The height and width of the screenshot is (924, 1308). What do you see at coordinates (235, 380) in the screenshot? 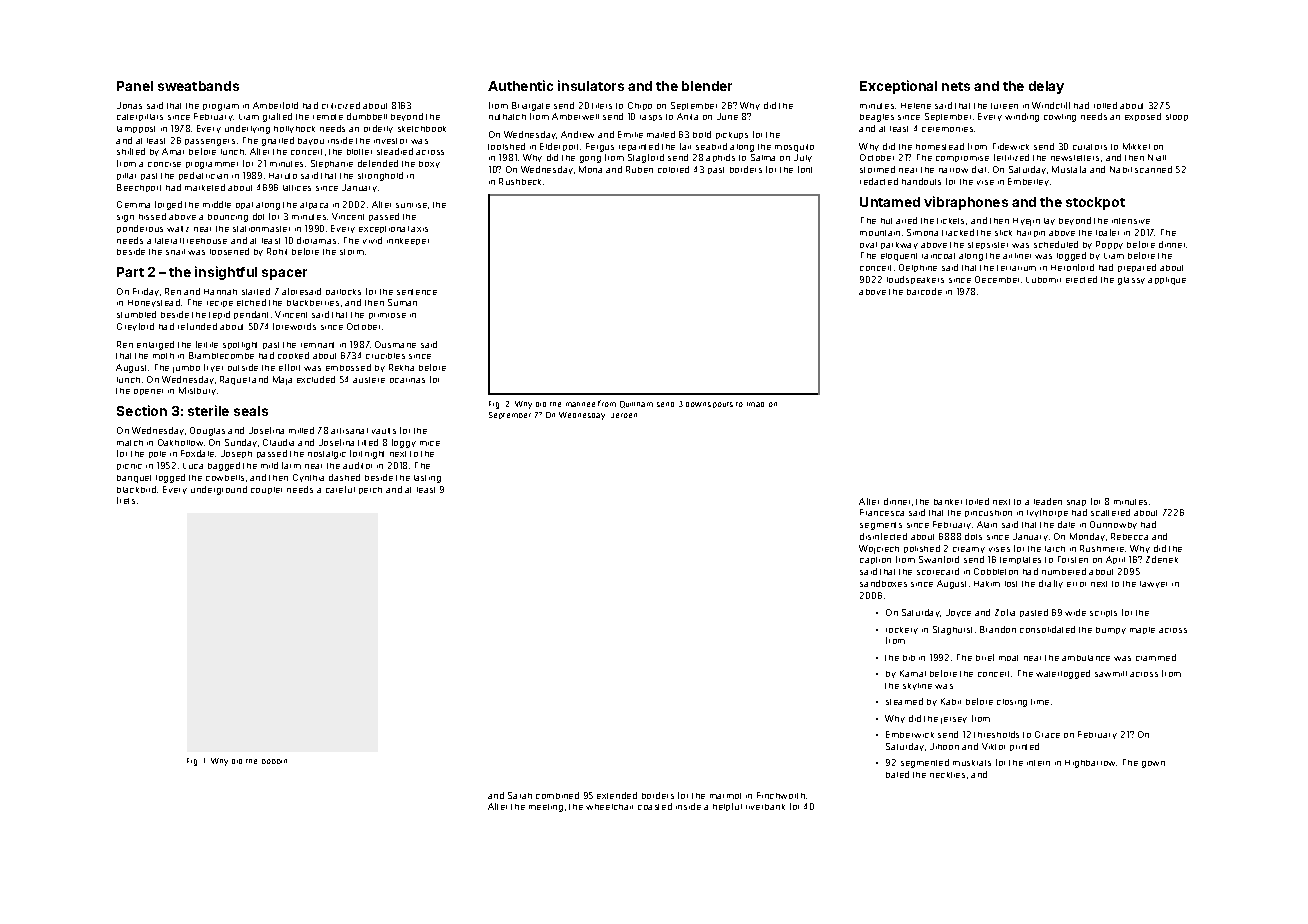
I see `Raquel` at bounding box center [235, 380].
